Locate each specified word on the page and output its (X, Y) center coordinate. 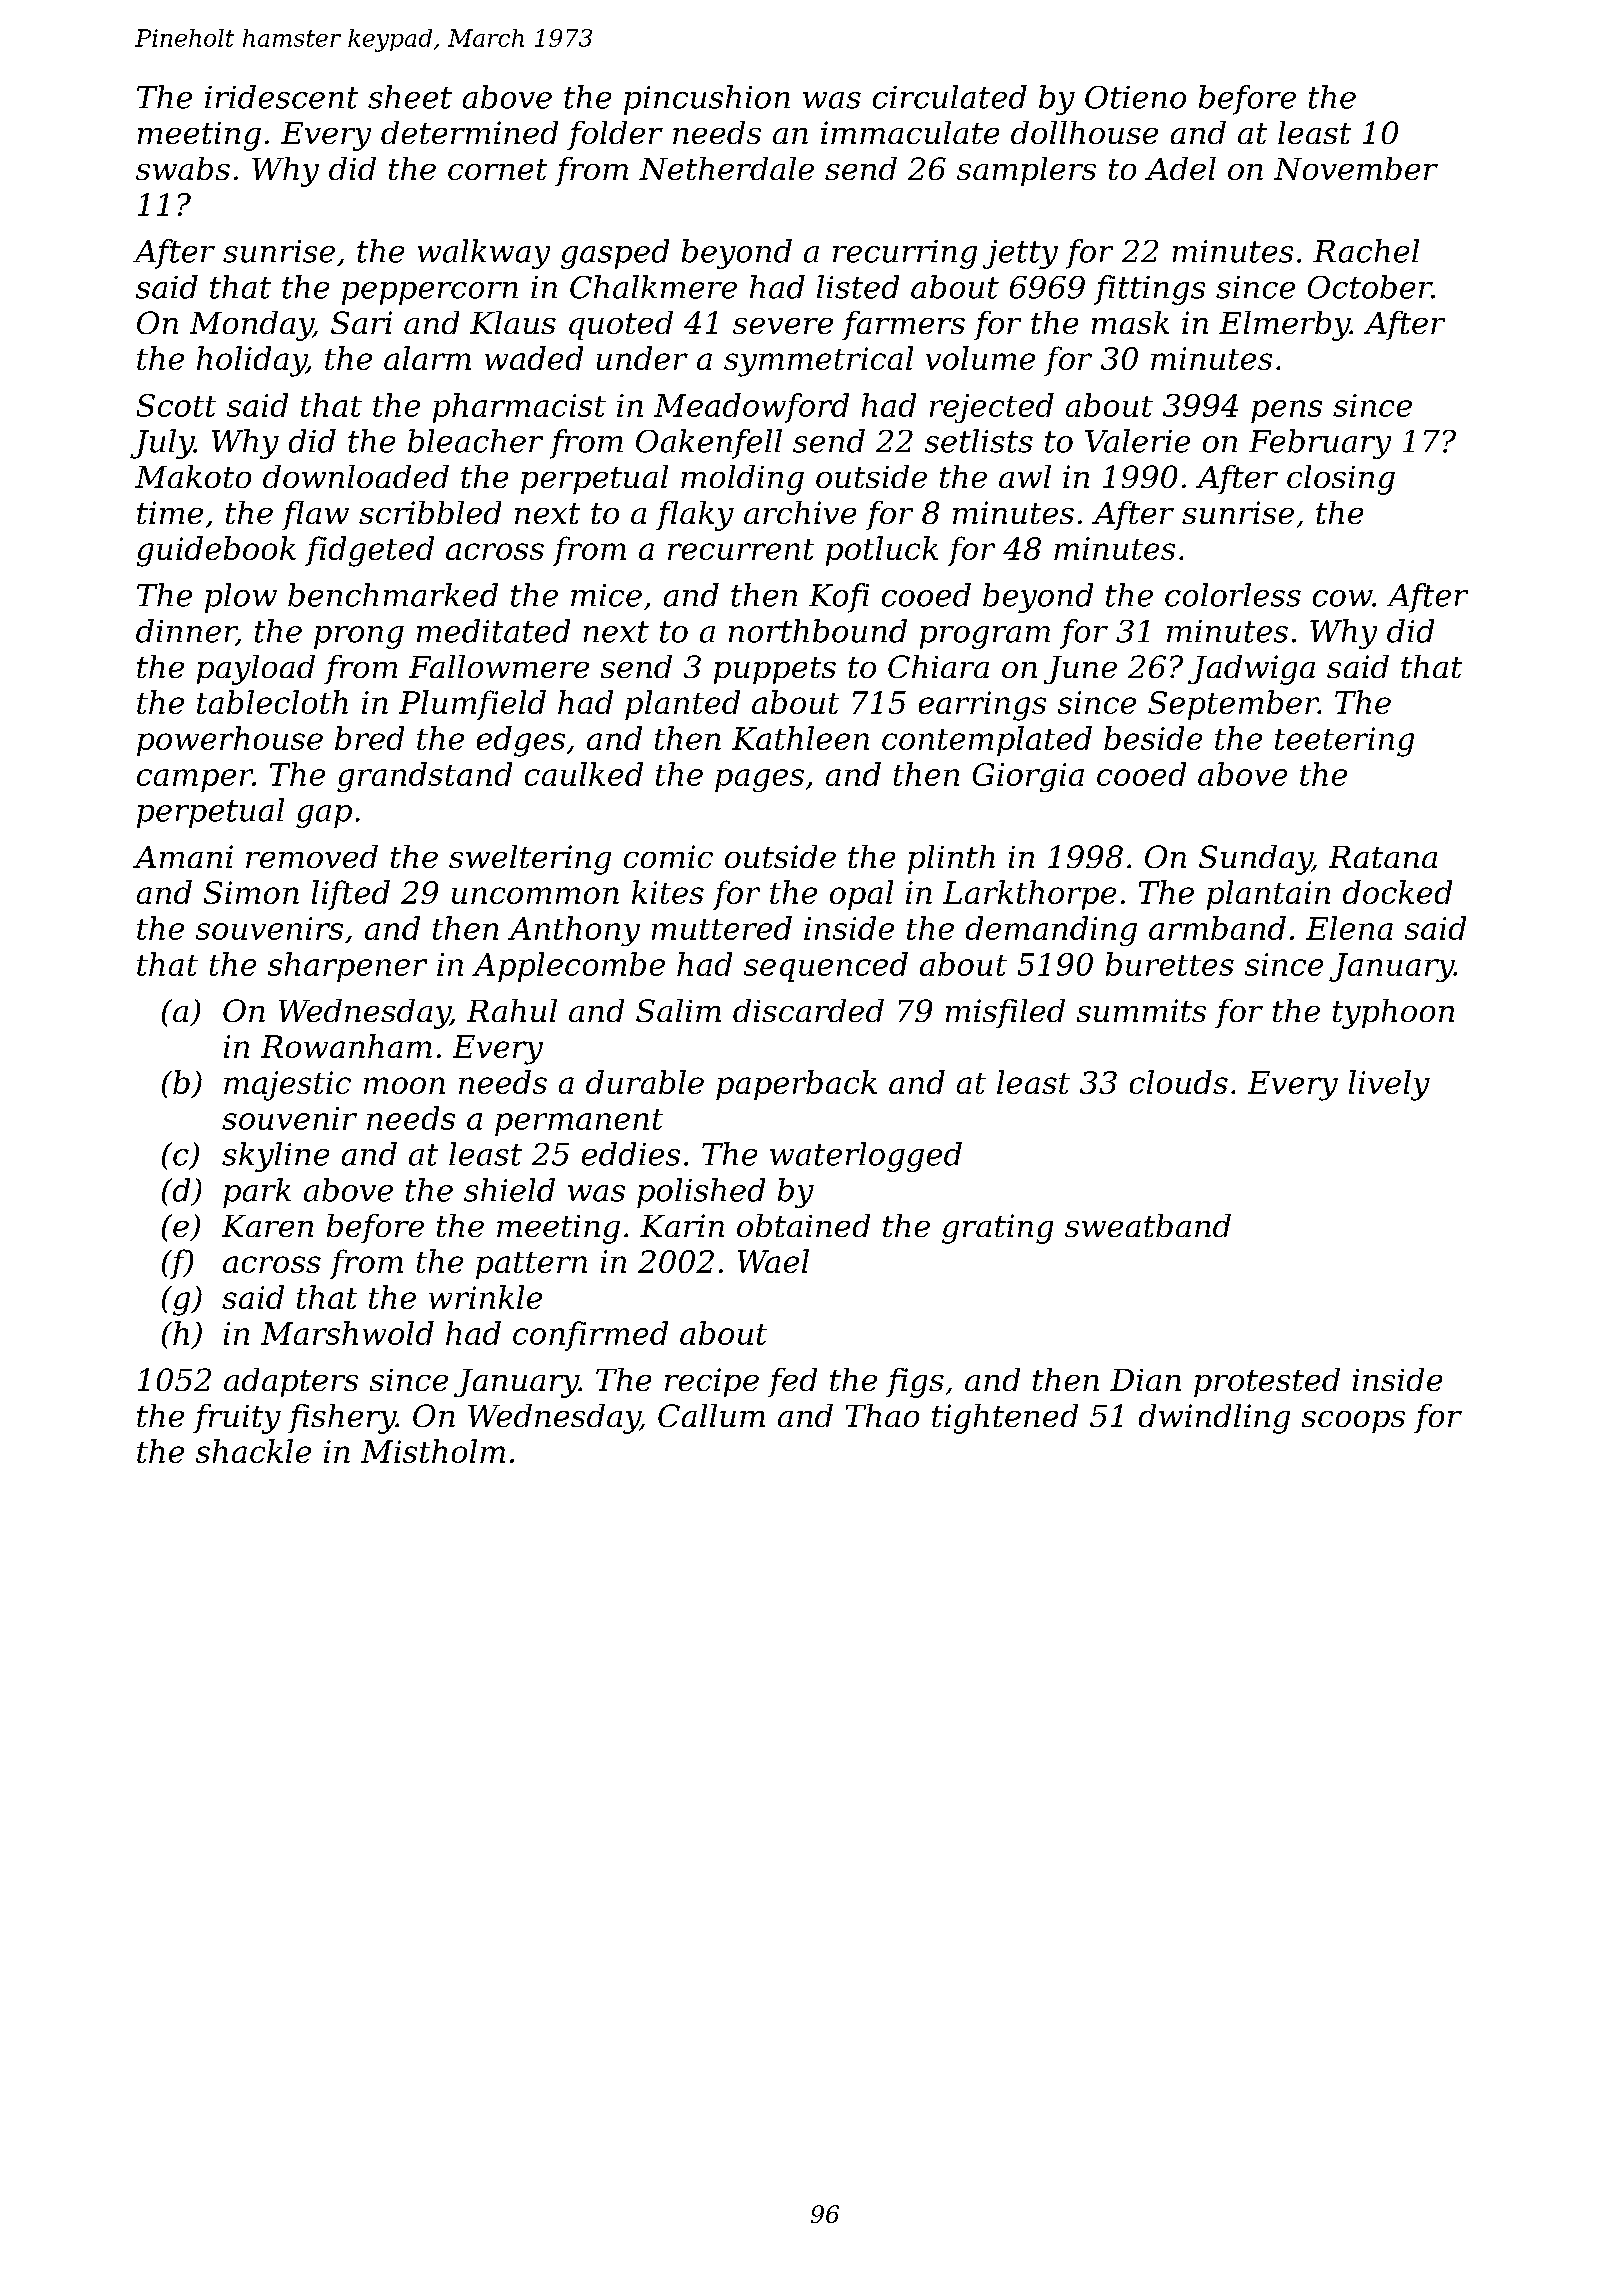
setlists (979, 441)
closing (1341, 480)
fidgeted (369, 551)
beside (1153, 738)
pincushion (707, 100)
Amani (183, 856)
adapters (291, 1382)
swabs (183, 168)
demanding (1051, 931)
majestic (287, 1086)
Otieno (1135, 97)
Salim (678, 1010)
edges (521, 741)
